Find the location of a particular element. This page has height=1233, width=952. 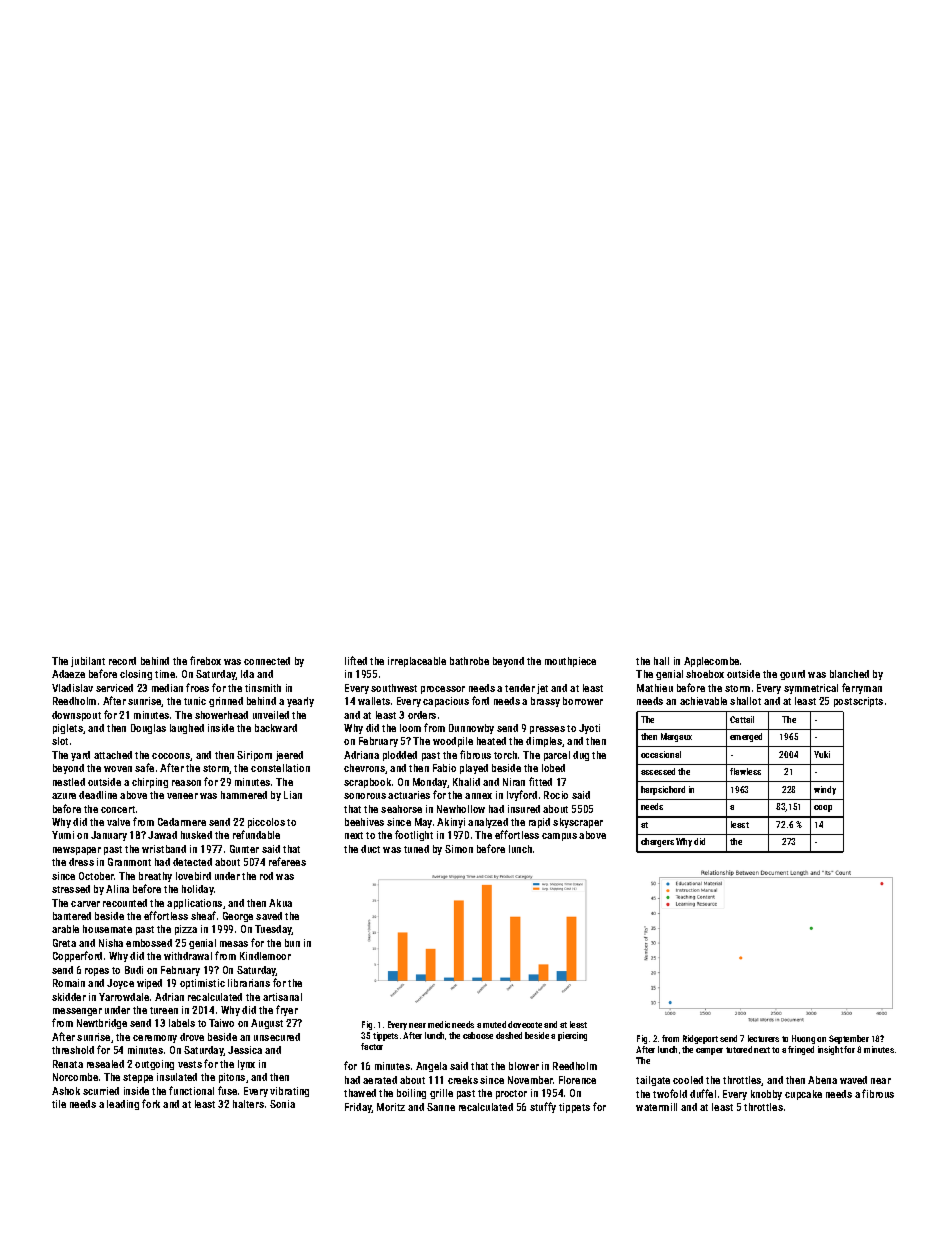

camper is located at coordinates (709, 1051).
